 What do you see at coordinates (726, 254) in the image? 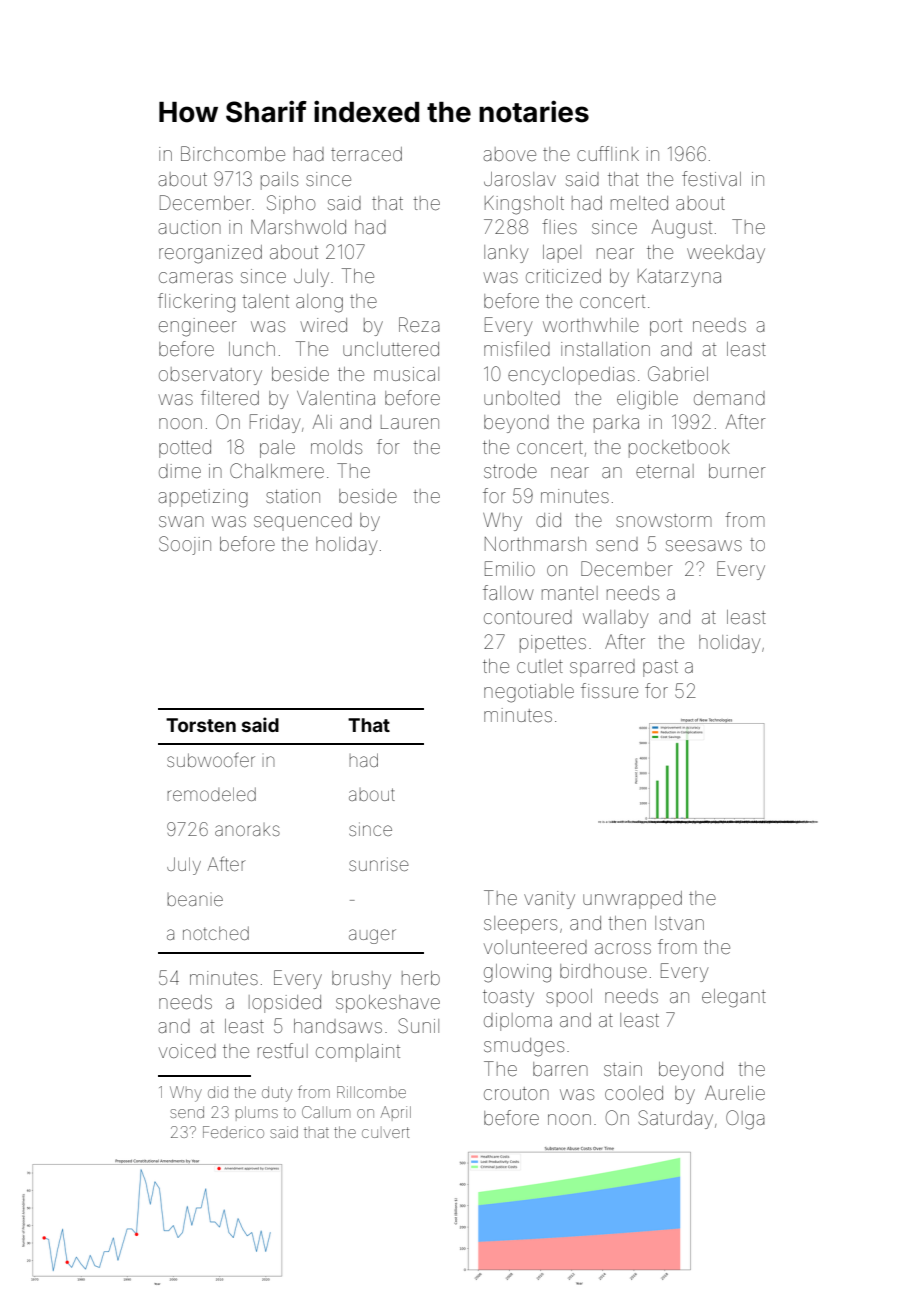
I see `weekday` at bounding box center [726, 254].
